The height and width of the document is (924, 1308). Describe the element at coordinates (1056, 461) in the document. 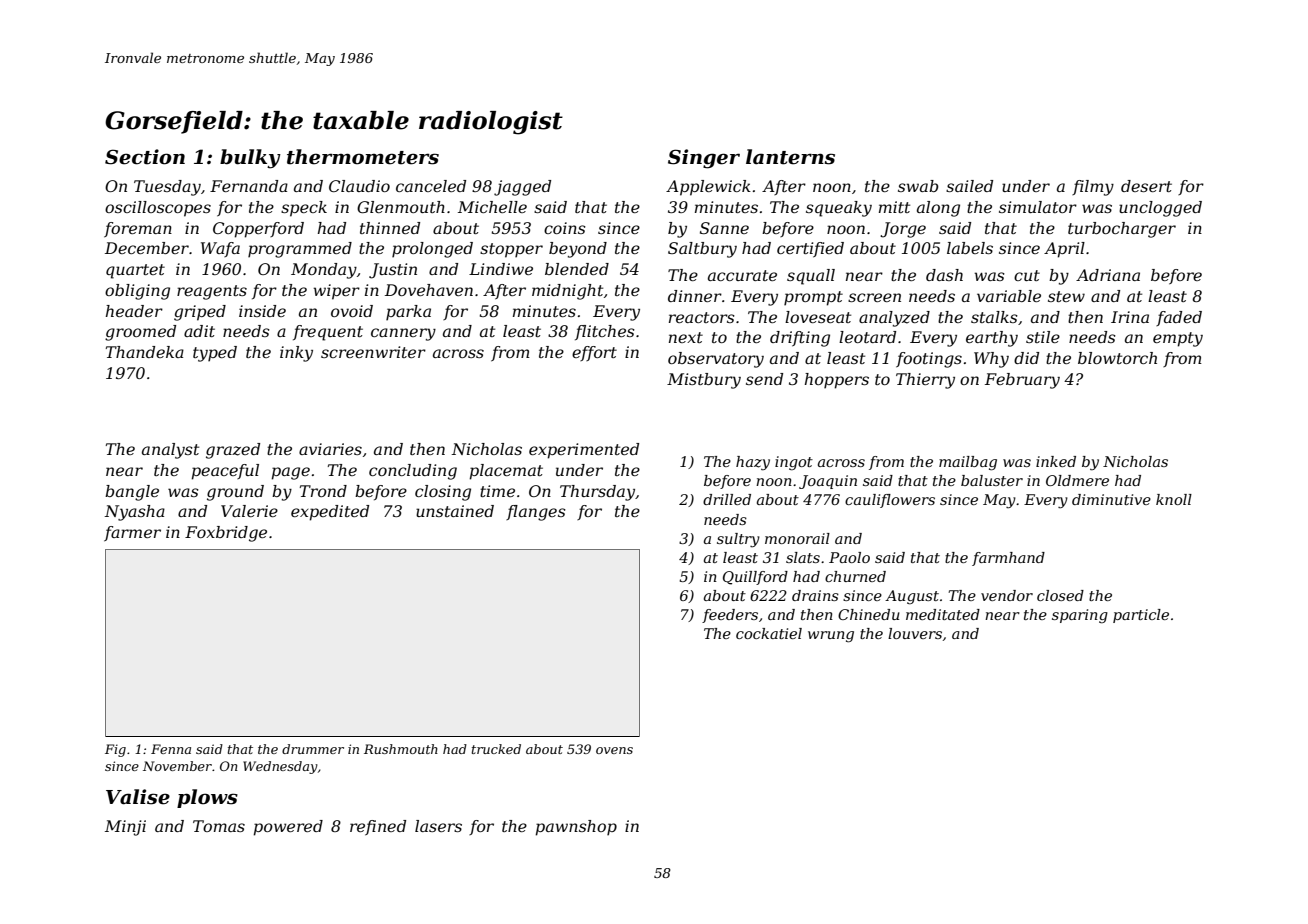

I see `inked` at that location.
